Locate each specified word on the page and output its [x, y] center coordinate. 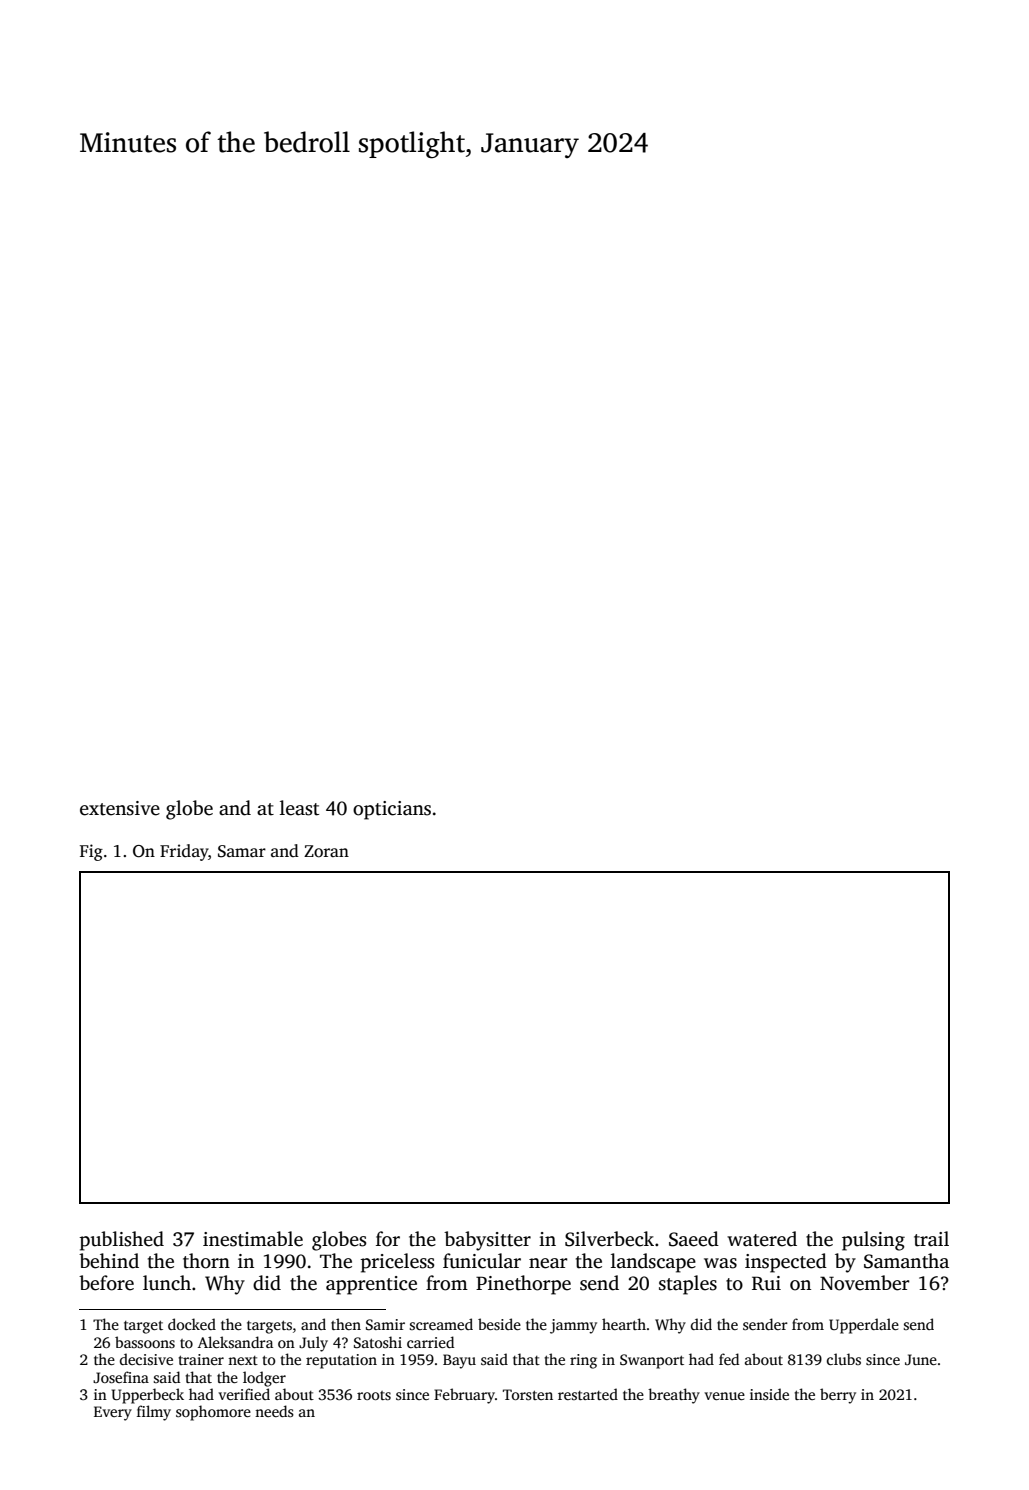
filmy [154, 1413]
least [299, 808]
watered [762, 1239]
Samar [242, 851]
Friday [184, 852]
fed [729, 1359]
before [106, 1283]
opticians [392, 810]
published [121, 1241]
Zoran [326, 851]
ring [583, 1361]
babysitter [487, 1241]
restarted [588, 1394]
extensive [120, 808]
